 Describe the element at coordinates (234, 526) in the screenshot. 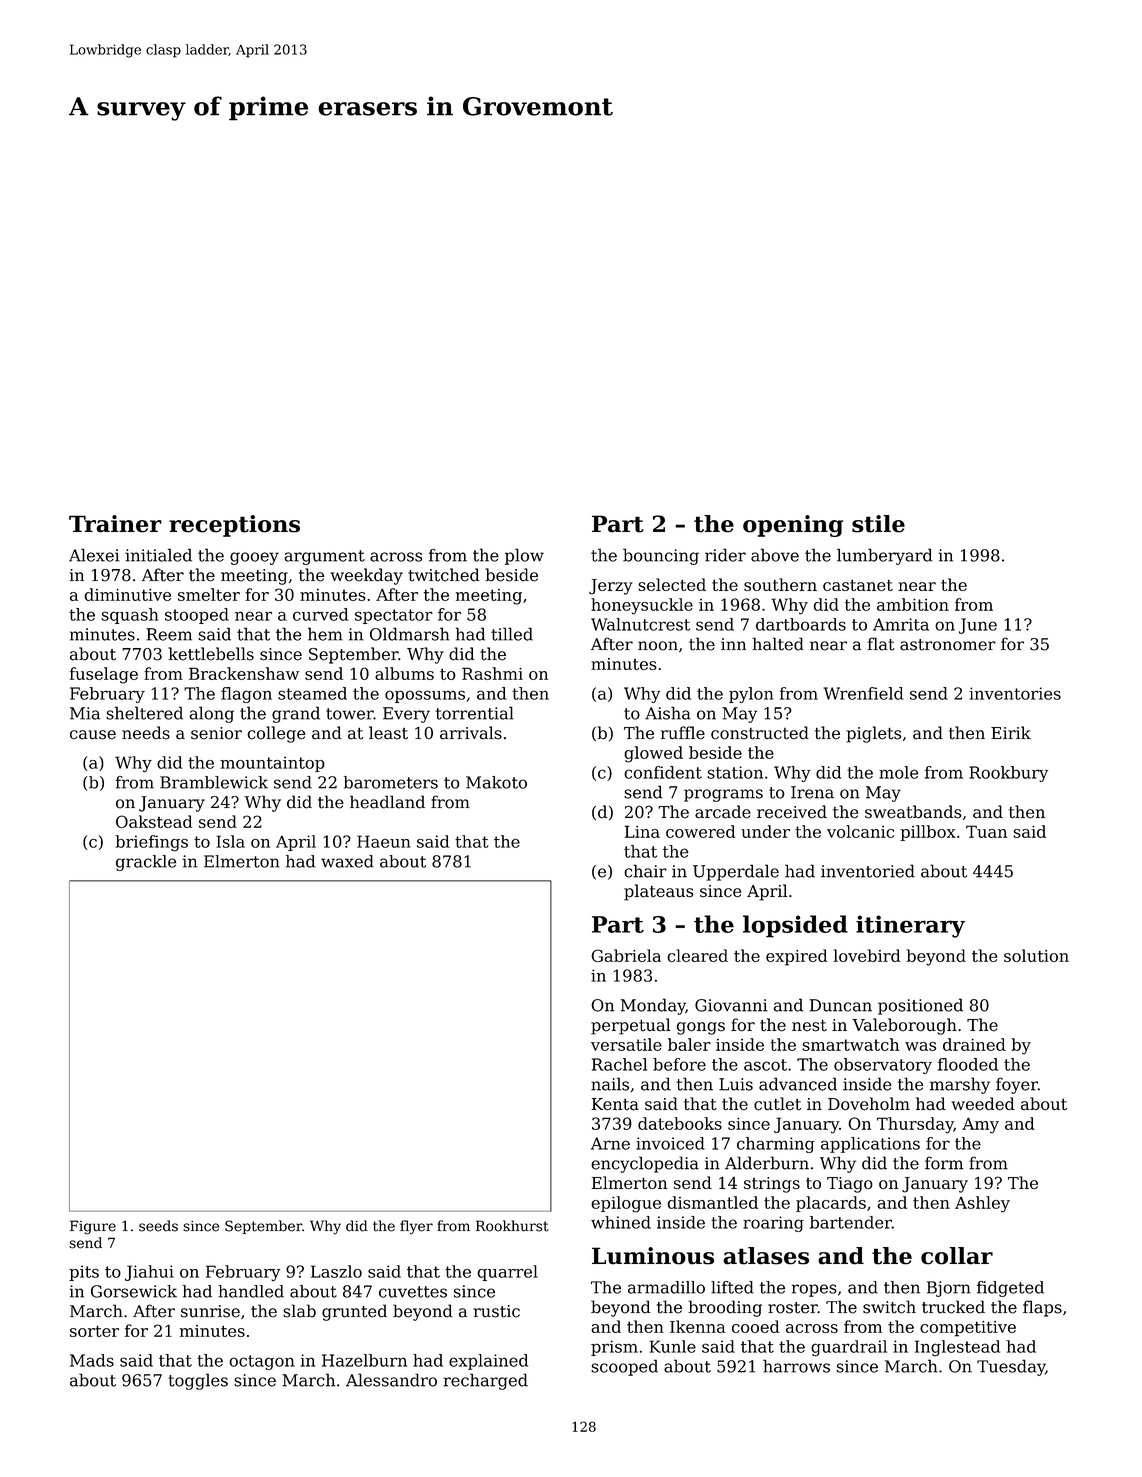

I see `receptions` at that location.
